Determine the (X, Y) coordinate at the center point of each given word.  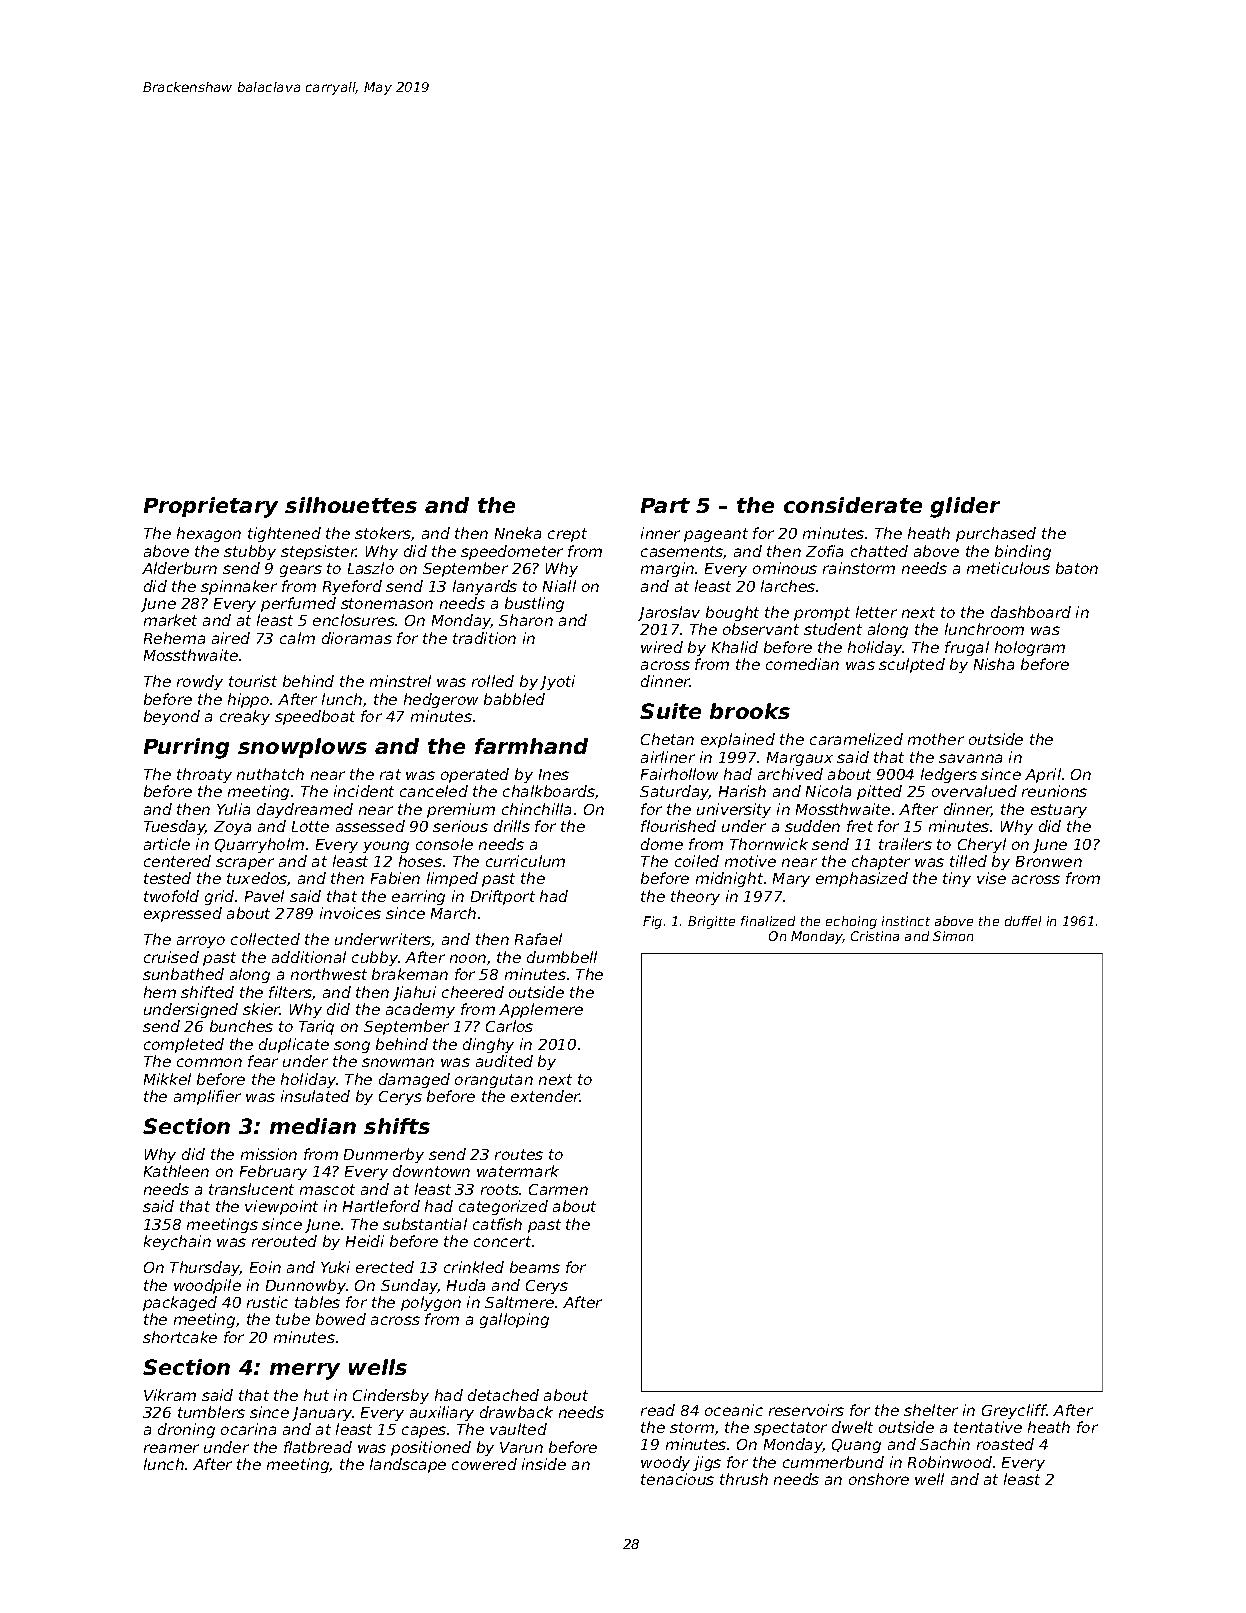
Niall (559, 586)
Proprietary (211, 507)
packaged (180, 1303)
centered (177, 861)
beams (535, 1267)
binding (1023, 552)
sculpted (912, 665)
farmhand (531, 746)
